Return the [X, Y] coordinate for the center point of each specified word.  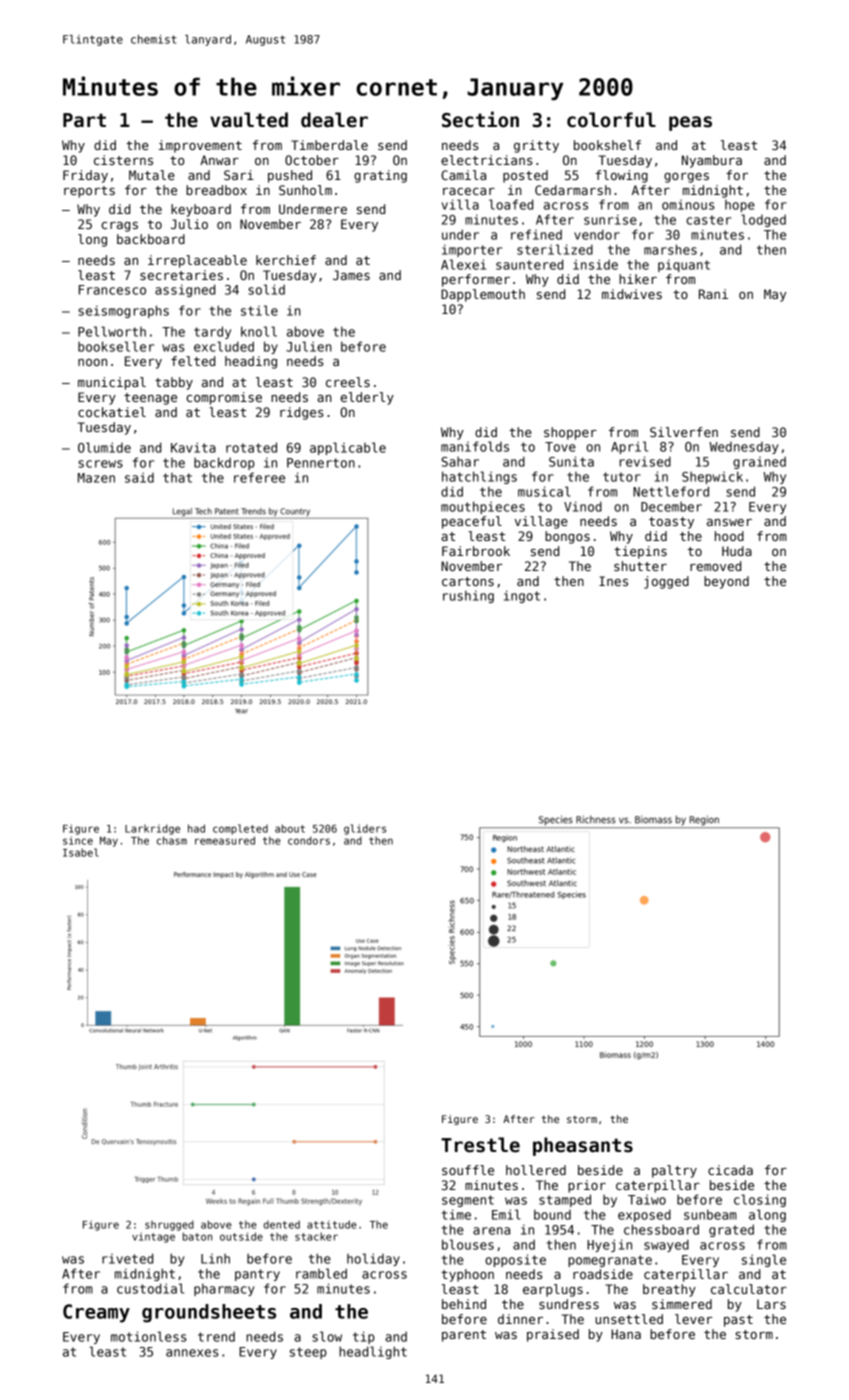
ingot [522, 596]
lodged [763, 220]
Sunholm [305, 190]
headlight [373, 1352]
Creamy [96, 1313]
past [738, 1321]
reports [89, 192]
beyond [726, 582]
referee [259, 477]
